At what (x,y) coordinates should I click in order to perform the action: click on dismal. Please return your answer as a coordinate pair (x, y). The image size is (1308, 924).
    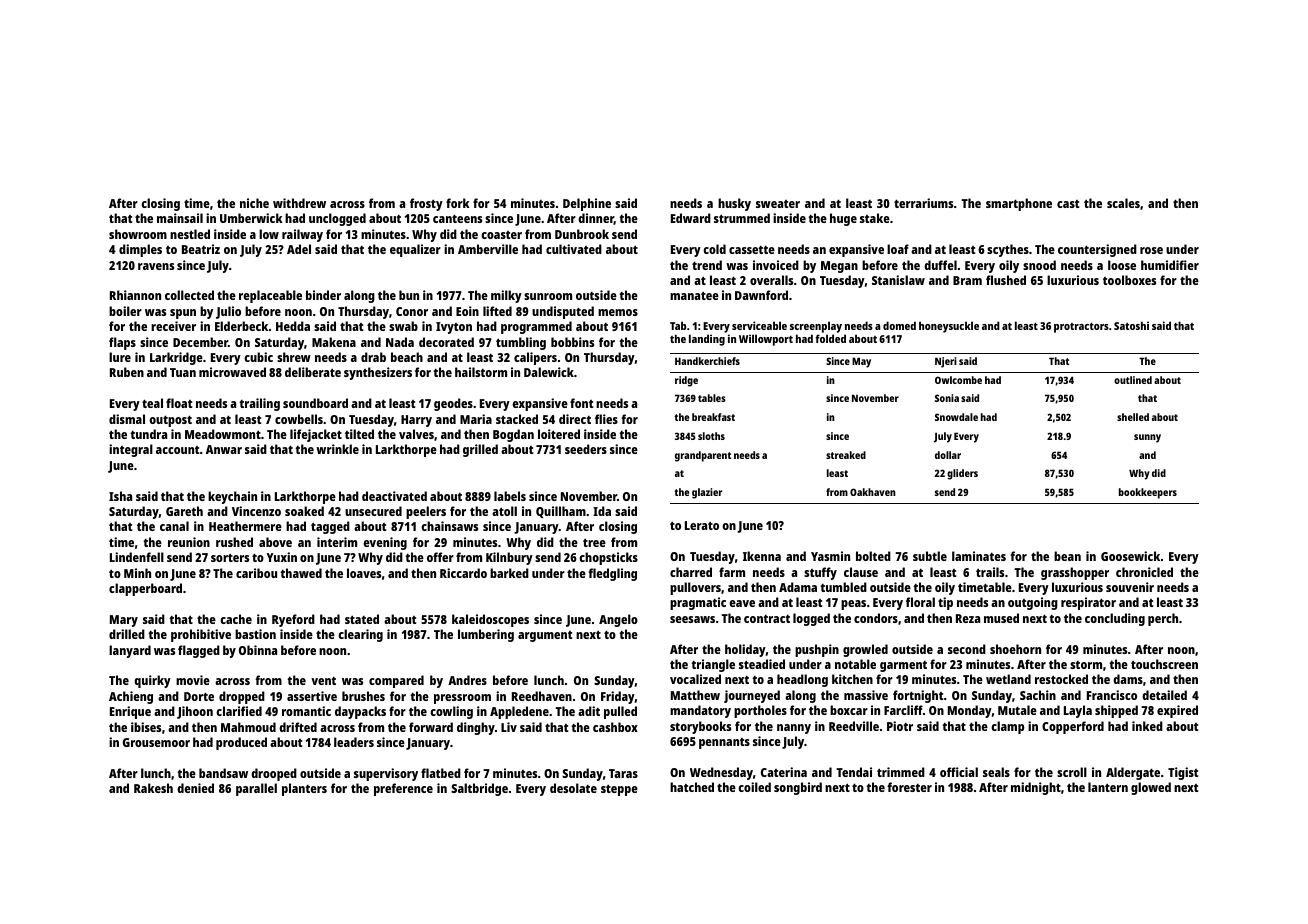
    Looking at the image, I should click on (127, 419).
